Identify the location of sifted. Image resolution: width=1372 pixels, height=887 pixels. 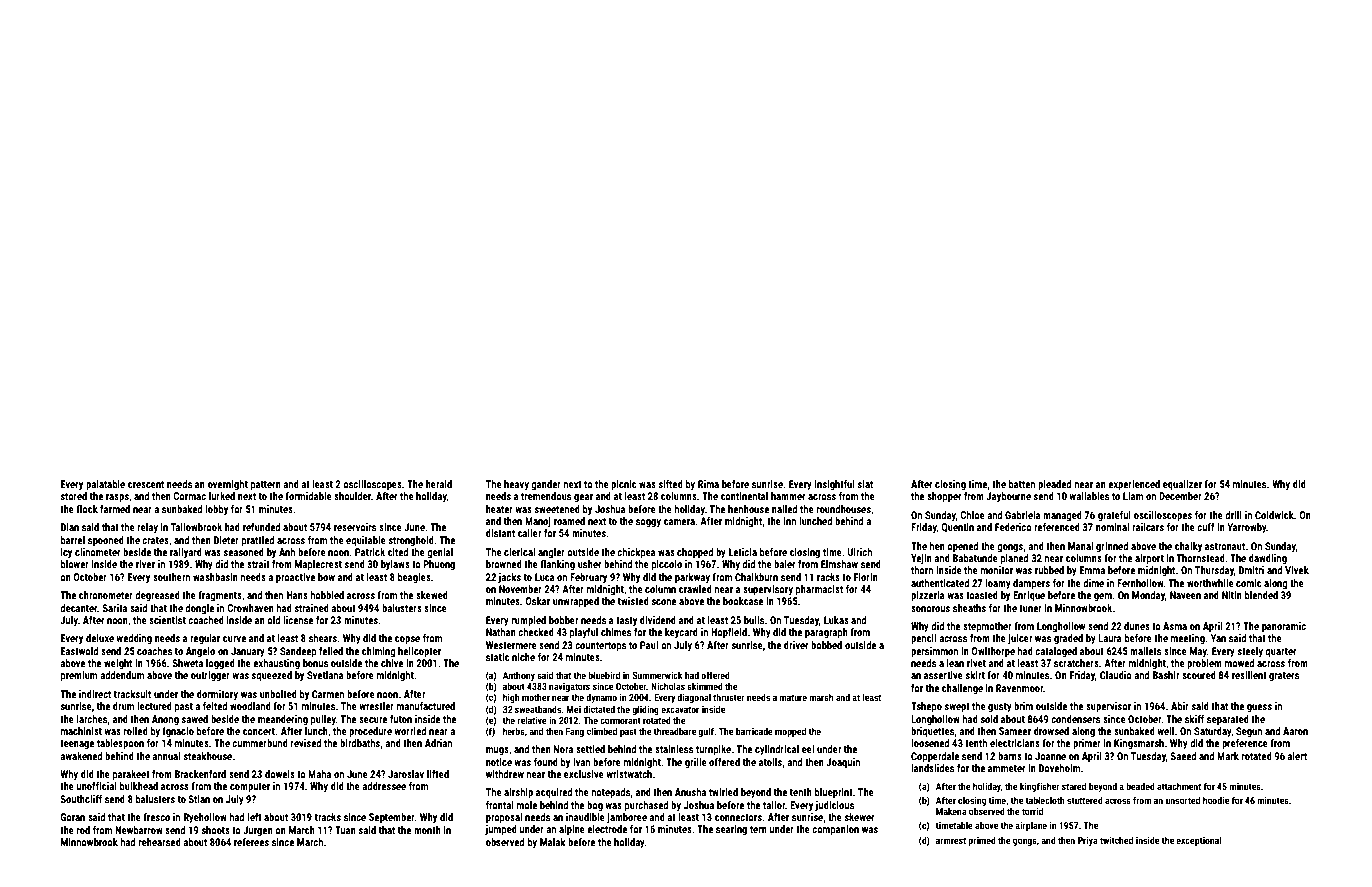
(670, 484).
